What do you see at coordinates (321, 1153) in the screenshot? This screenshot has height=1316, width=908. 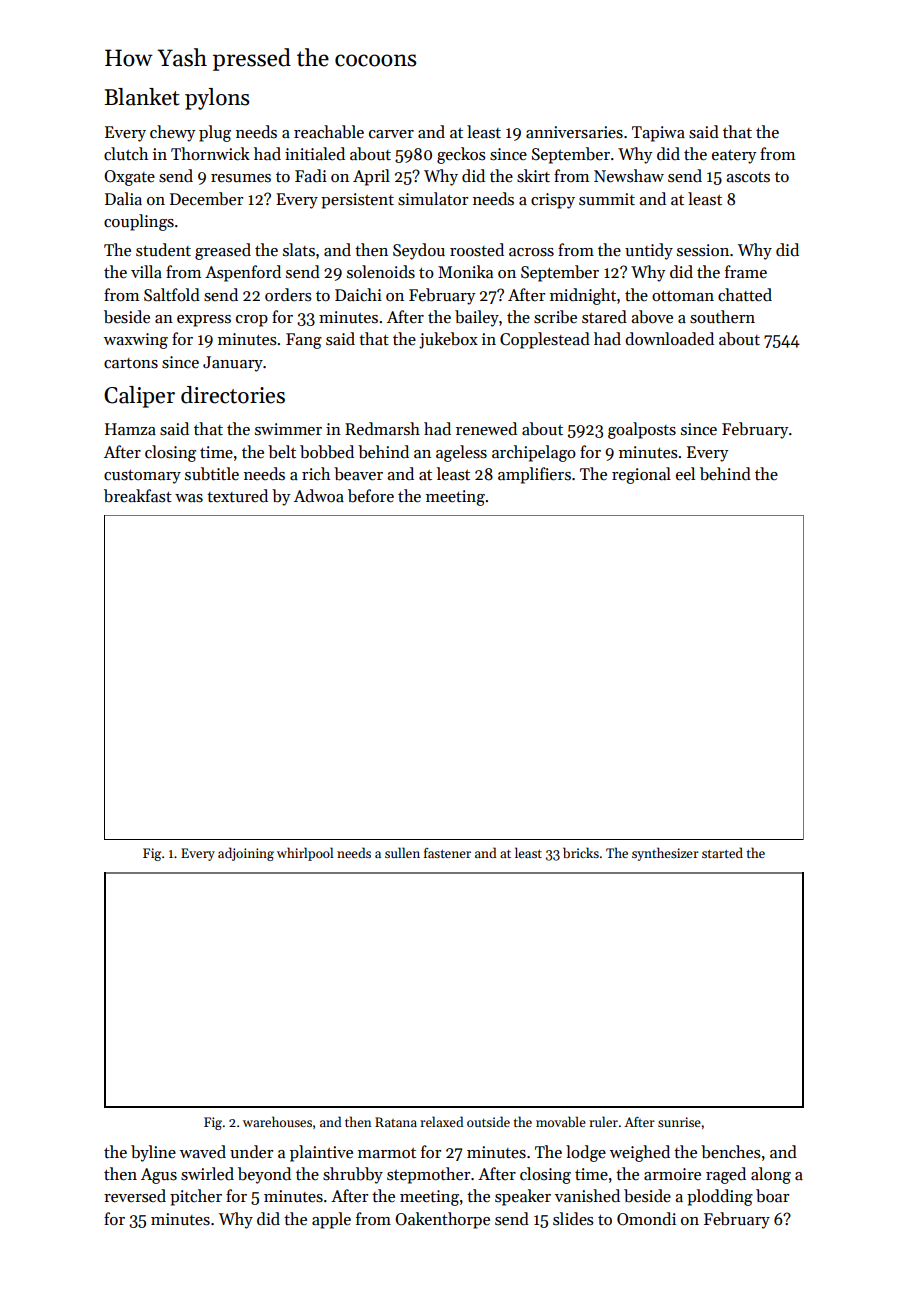 I see `plaintive` at bounding box center [321, 1153].
